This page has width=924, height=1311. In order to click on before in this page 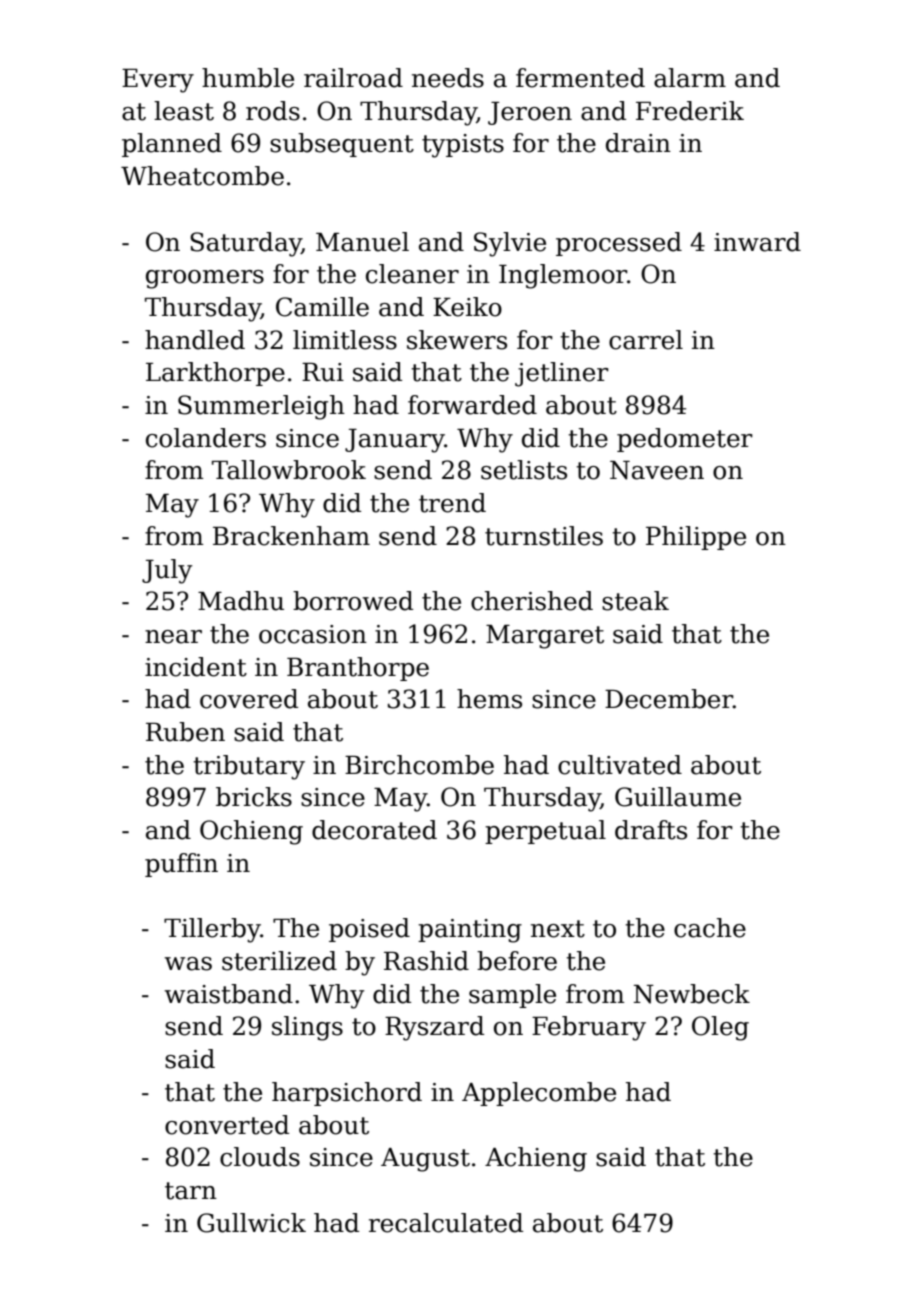, I will do `click(517, 961)`.
